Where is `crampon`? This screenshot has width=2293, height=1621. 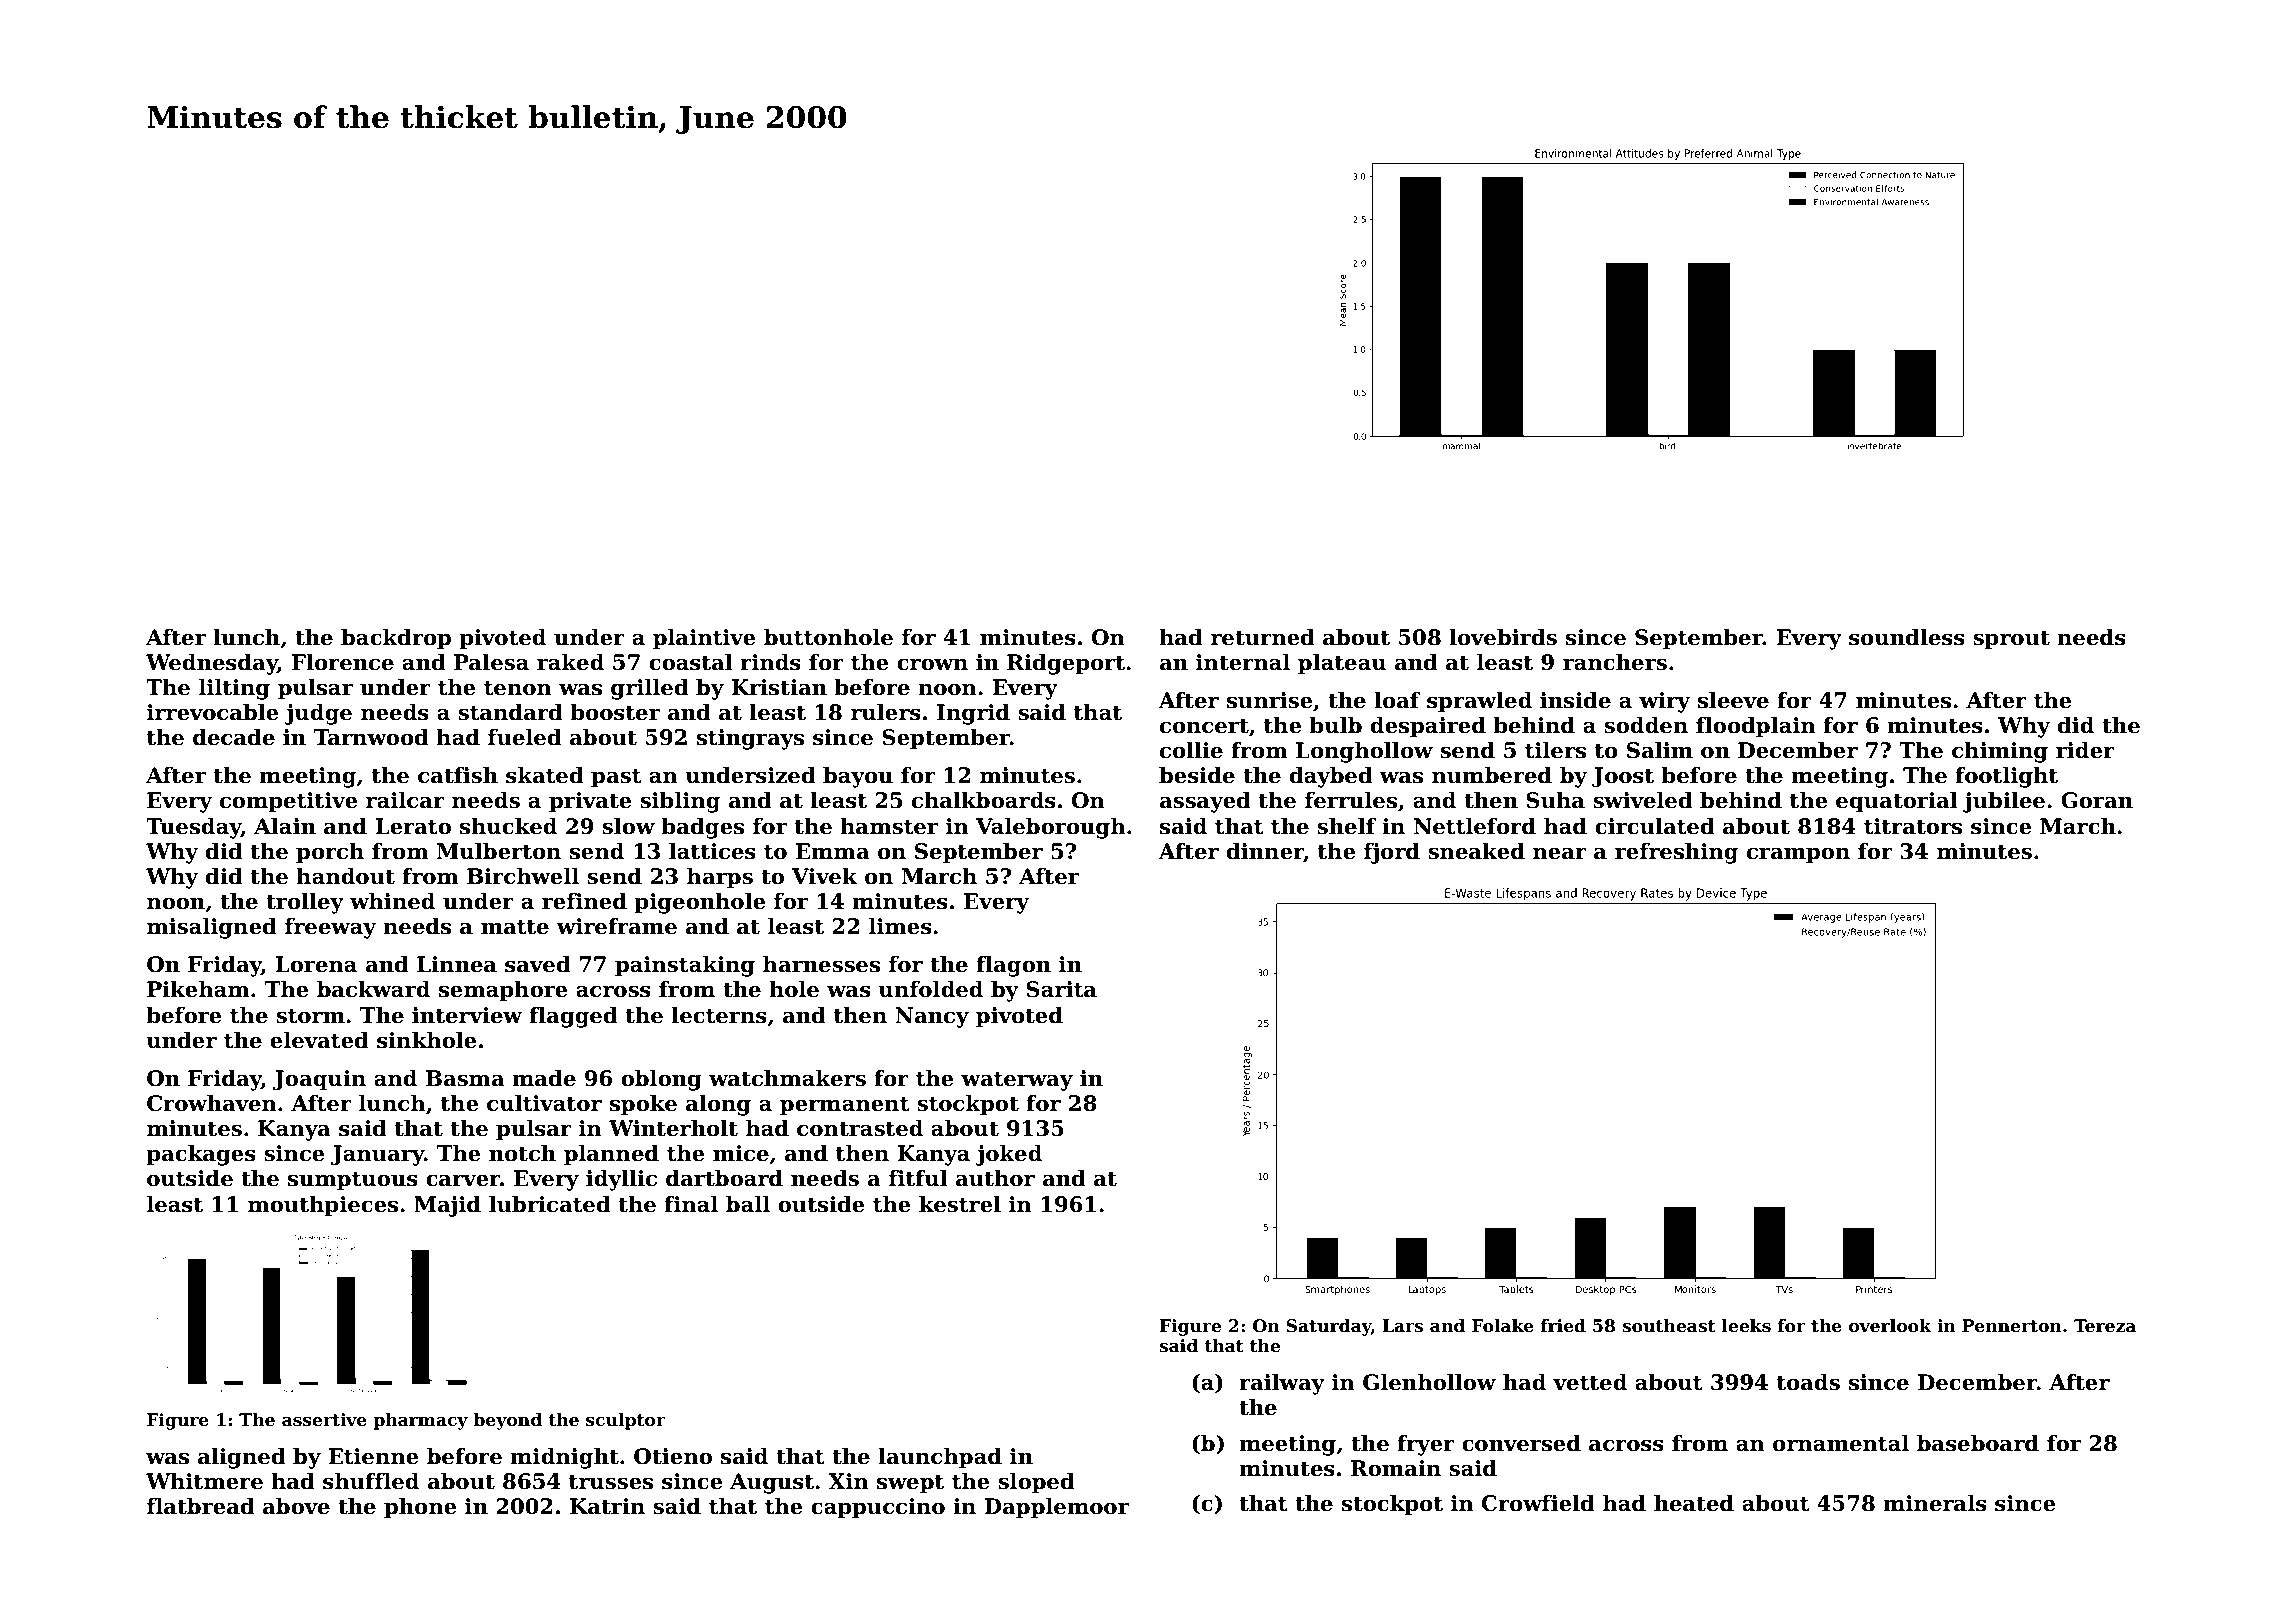
crampon is located at coordinates (1798, 855).
